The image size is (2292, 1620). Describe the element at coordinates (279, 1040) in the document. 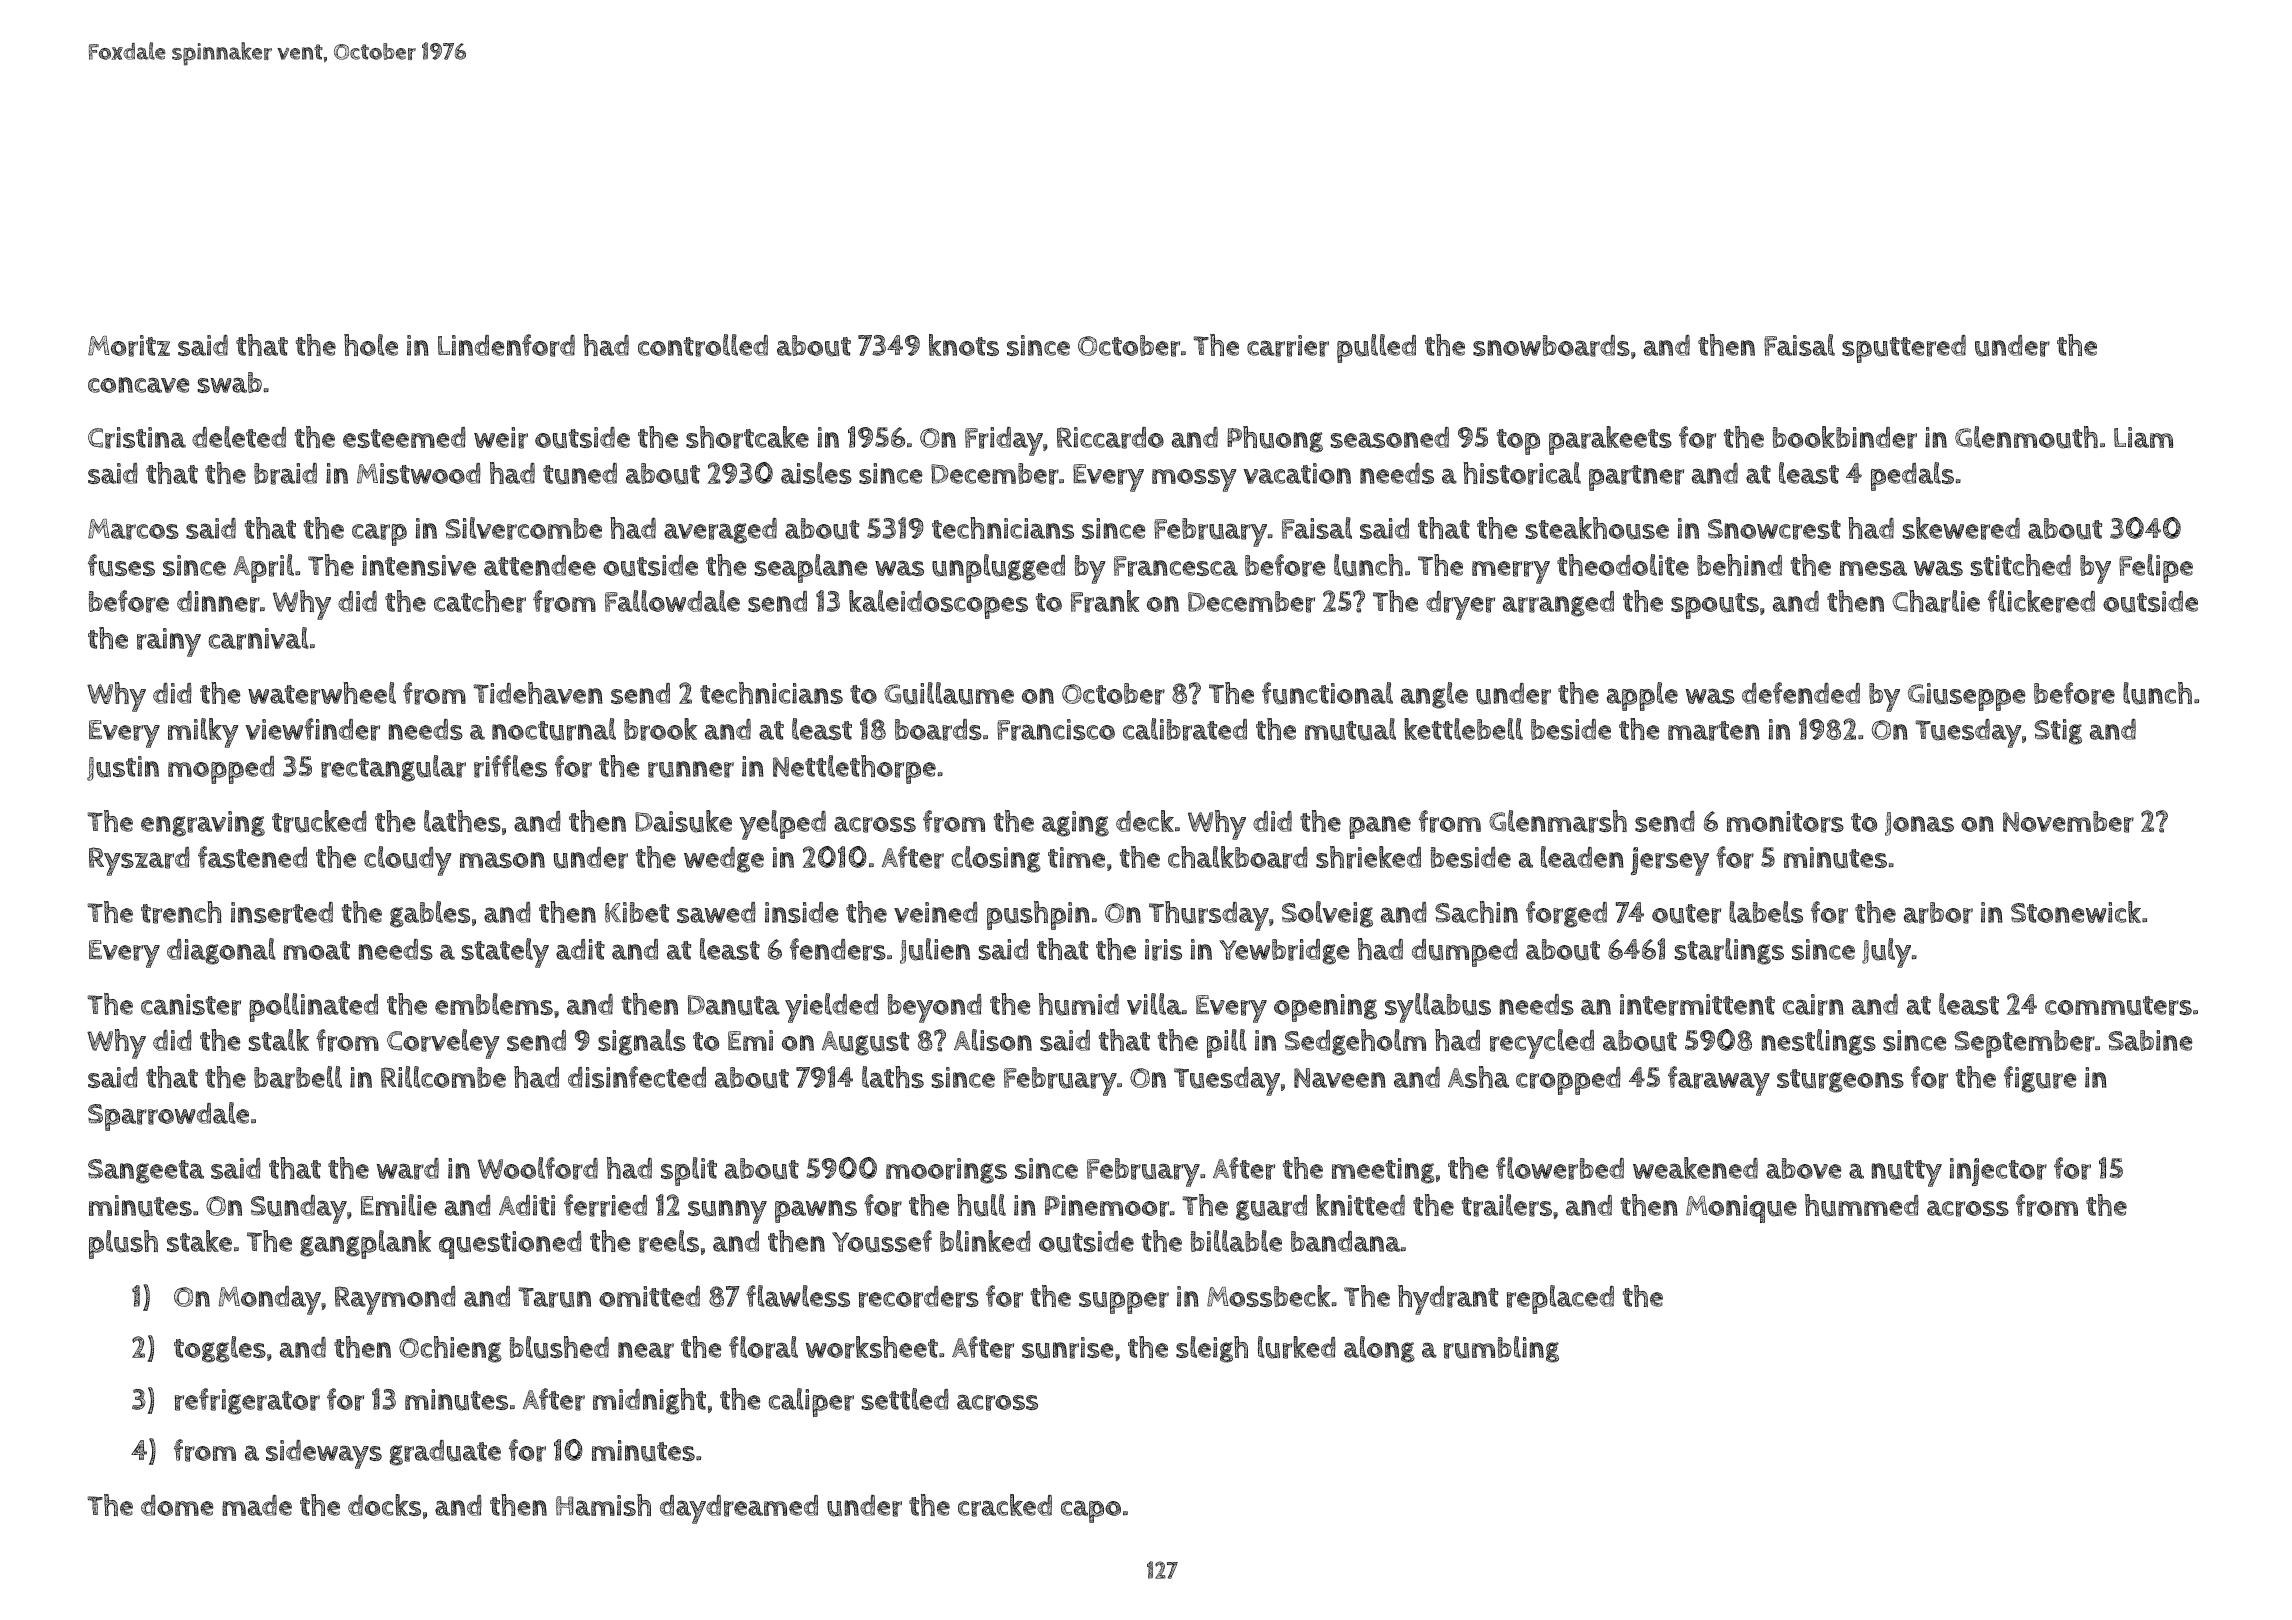

I see `stalk` at that location.
